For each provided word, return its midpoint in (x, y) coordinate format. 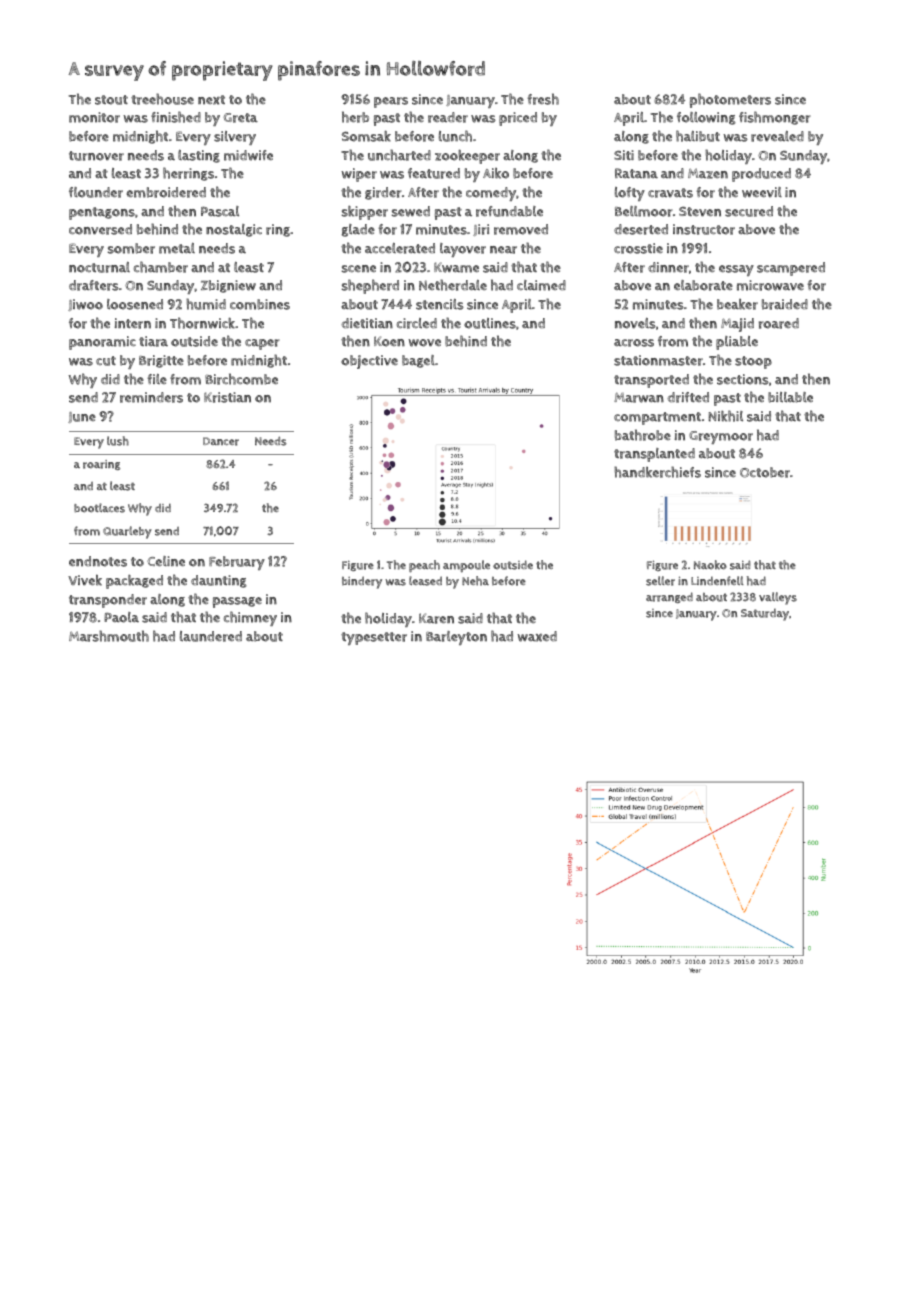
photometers (730, 100)
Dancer (221, 441)
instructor (704, 229)
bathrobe (643, 435)
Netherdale (453, 285)
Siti (624, 155)
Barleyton (456, 638)
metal (177, 248)
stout (111, 100)
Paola (121, 617)
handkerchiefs (657, 472)
